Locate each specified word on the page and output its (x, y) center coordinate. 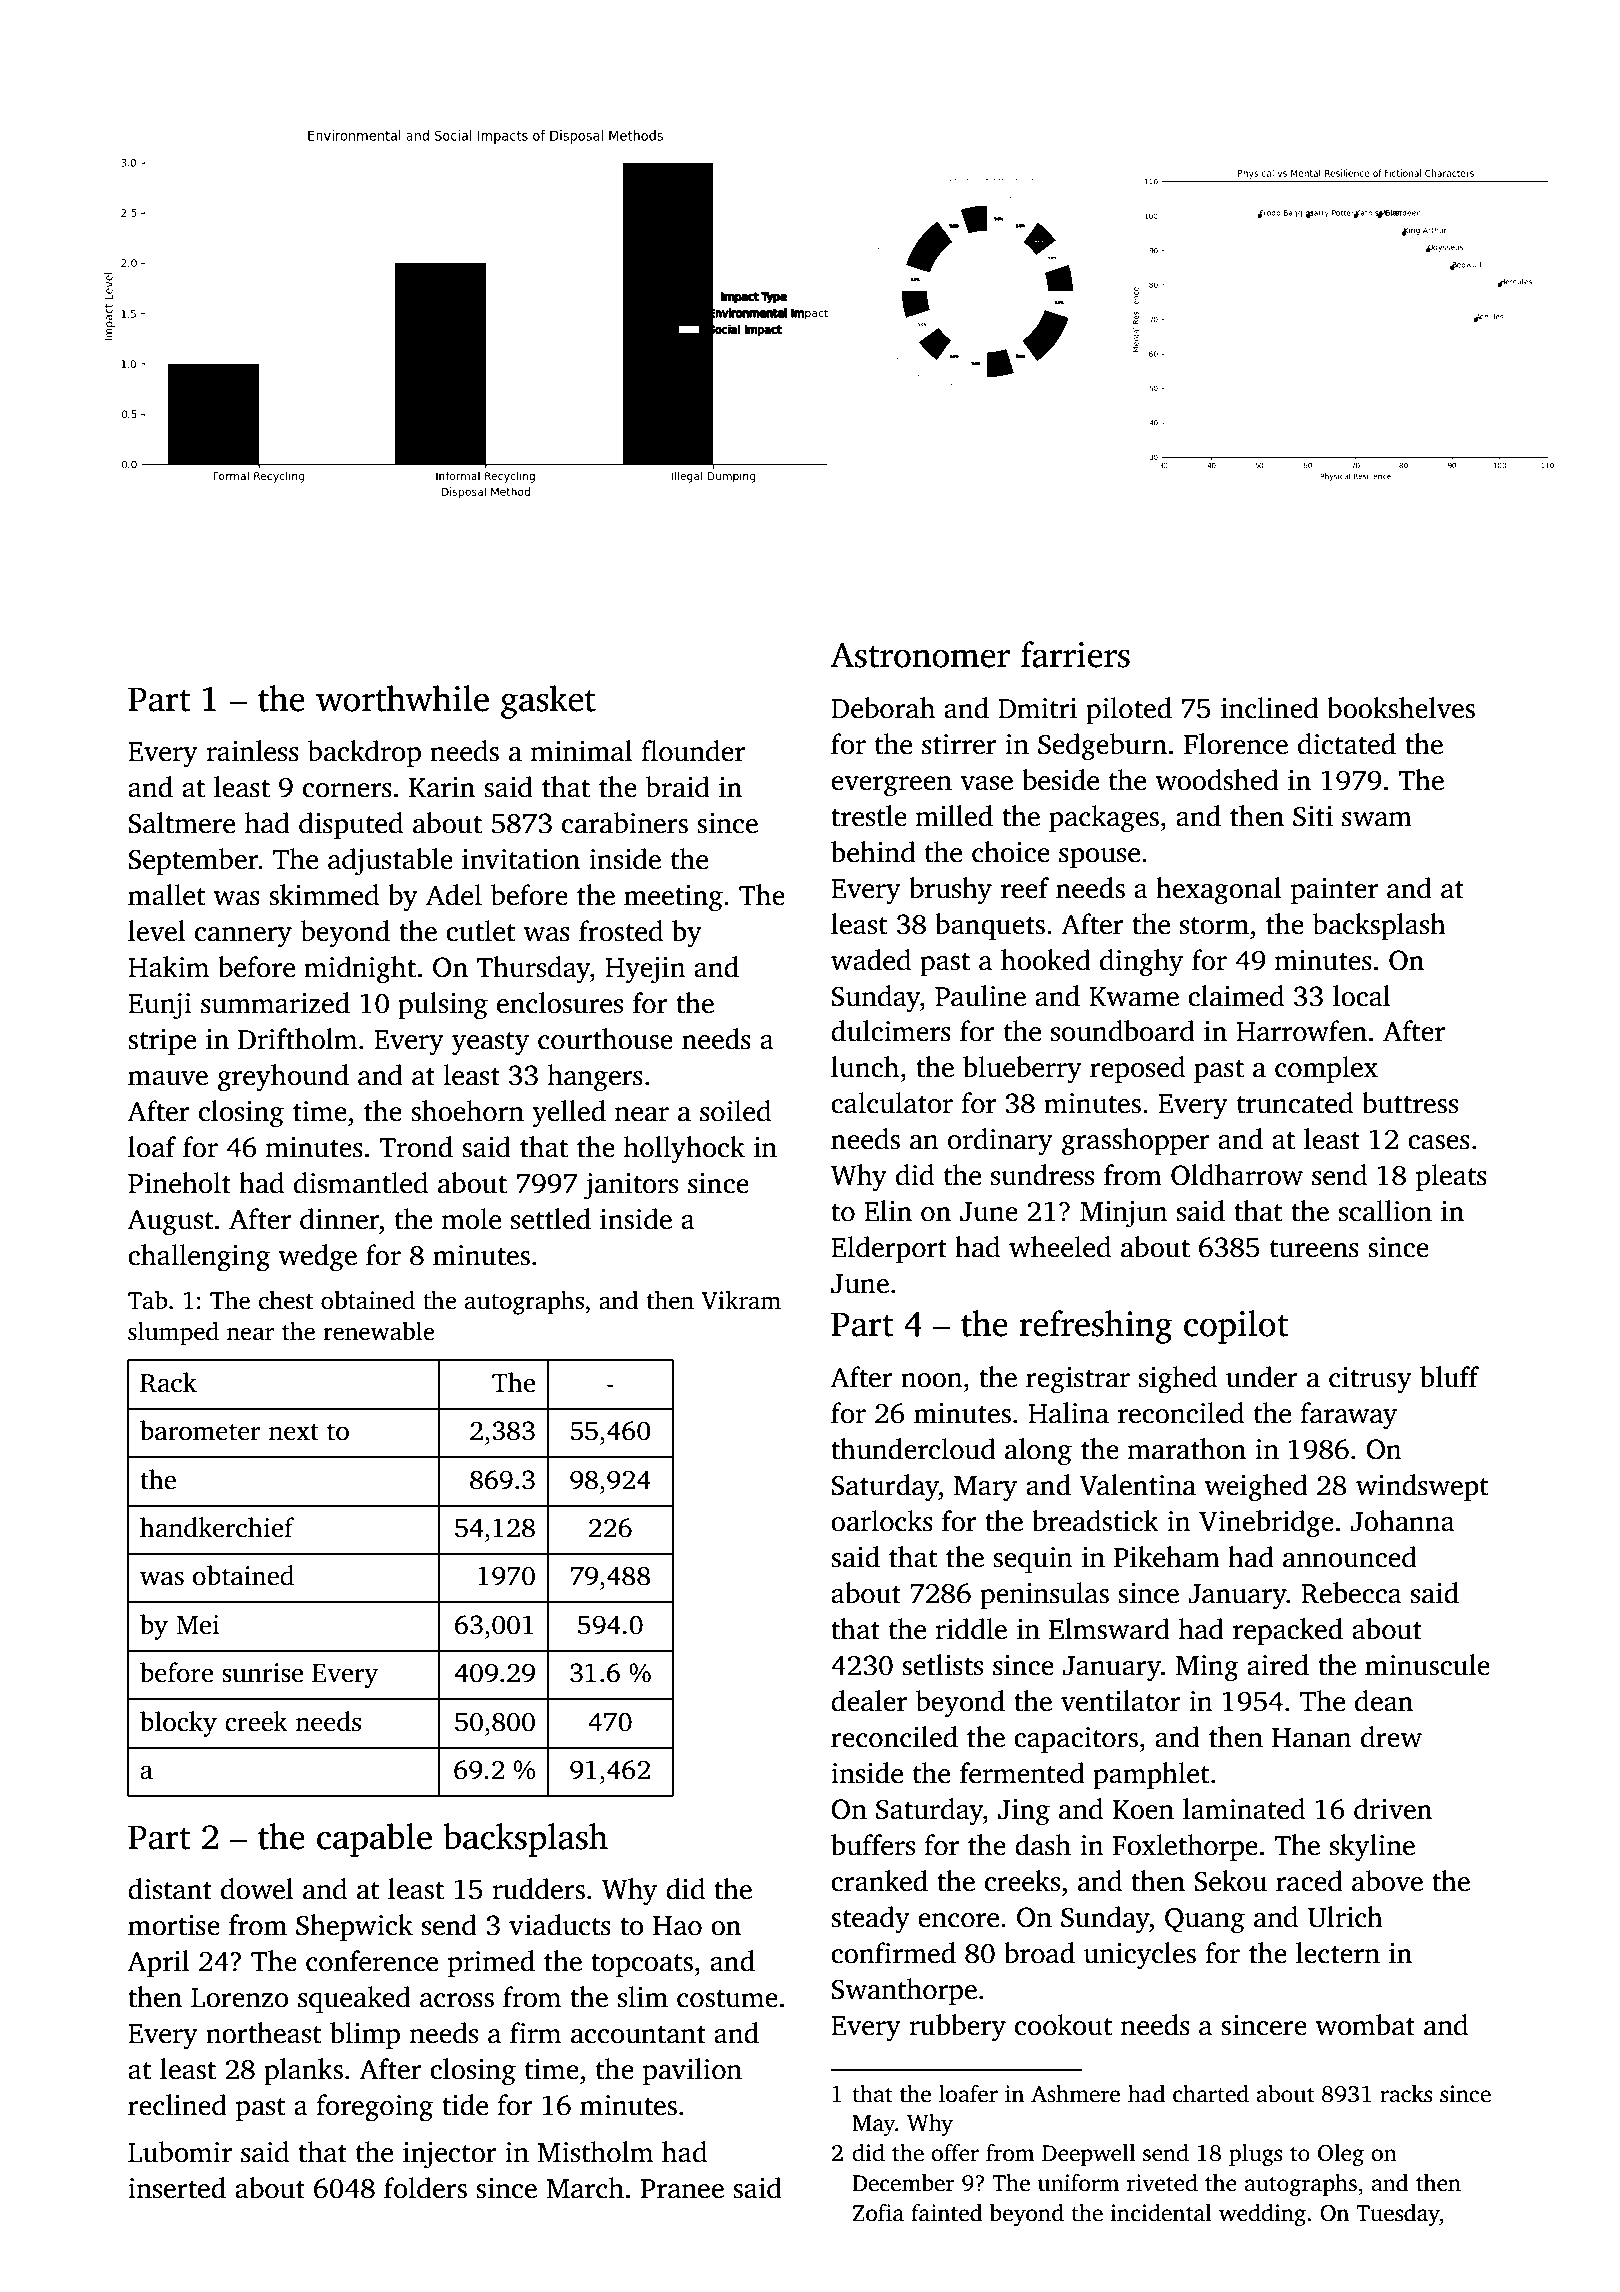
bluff (1449, 1377)
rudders (538, 1889)
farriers (1075, 654)
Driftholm (297, 1039)
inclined (1270, 708)
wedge (317, 1258)
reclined (177, 2105)
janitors (630, 1186)
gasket (548, 702)
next (294, 1432)
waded (871, 960)
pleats (1451, 1177)
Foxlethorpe (1185, 1847)
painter (1334, 891)
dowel (257, 1889)
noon (932, 1380)
